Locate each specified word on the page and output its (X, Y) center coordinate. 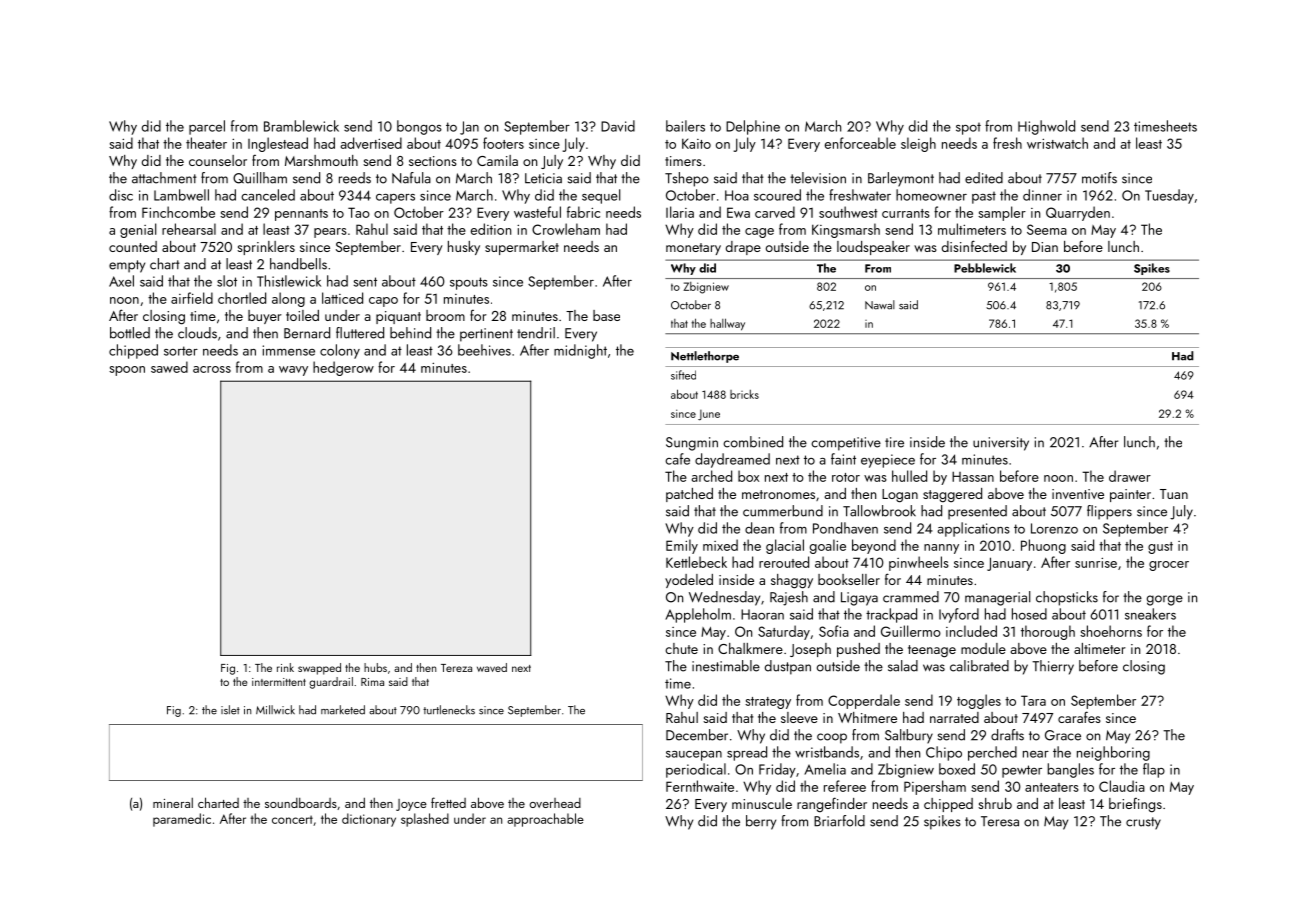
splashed (425, 820)
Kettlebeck (696, 562)
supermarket (522, 248)
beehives (484, 350)
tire (894, 442)
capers (395, 199)
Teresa (1000, 821)
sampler (1002, 213)
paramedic (182, 820)
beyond (874, 546)
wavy (293, 371)
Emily (682, 546)
